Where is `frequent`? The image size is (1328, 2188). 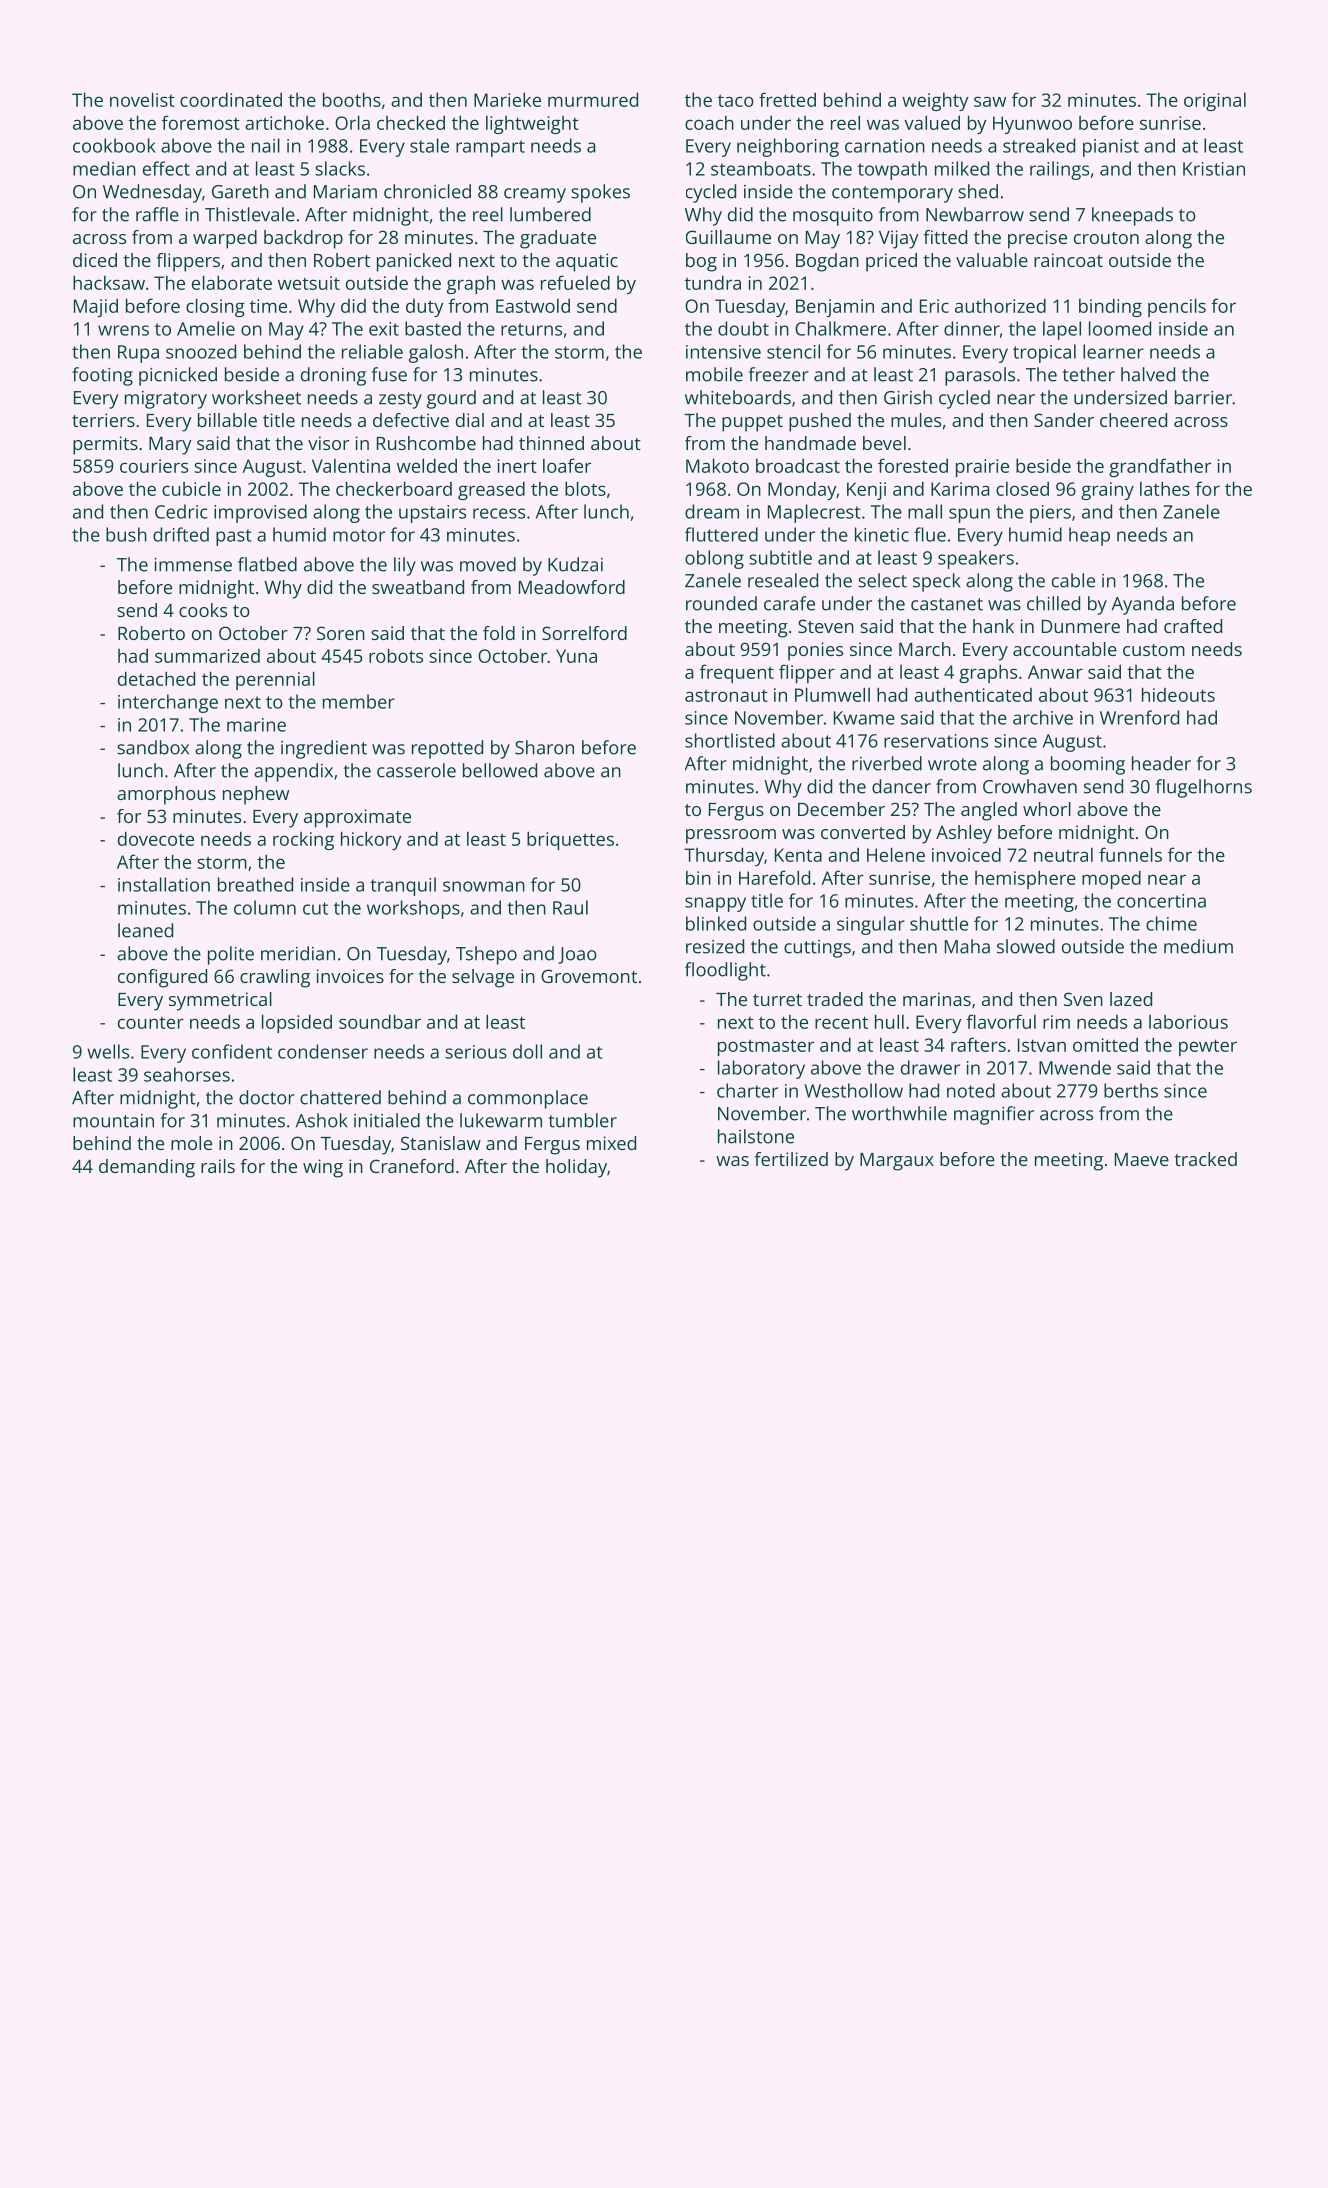 frequent is located at coordinates (737, 673).
